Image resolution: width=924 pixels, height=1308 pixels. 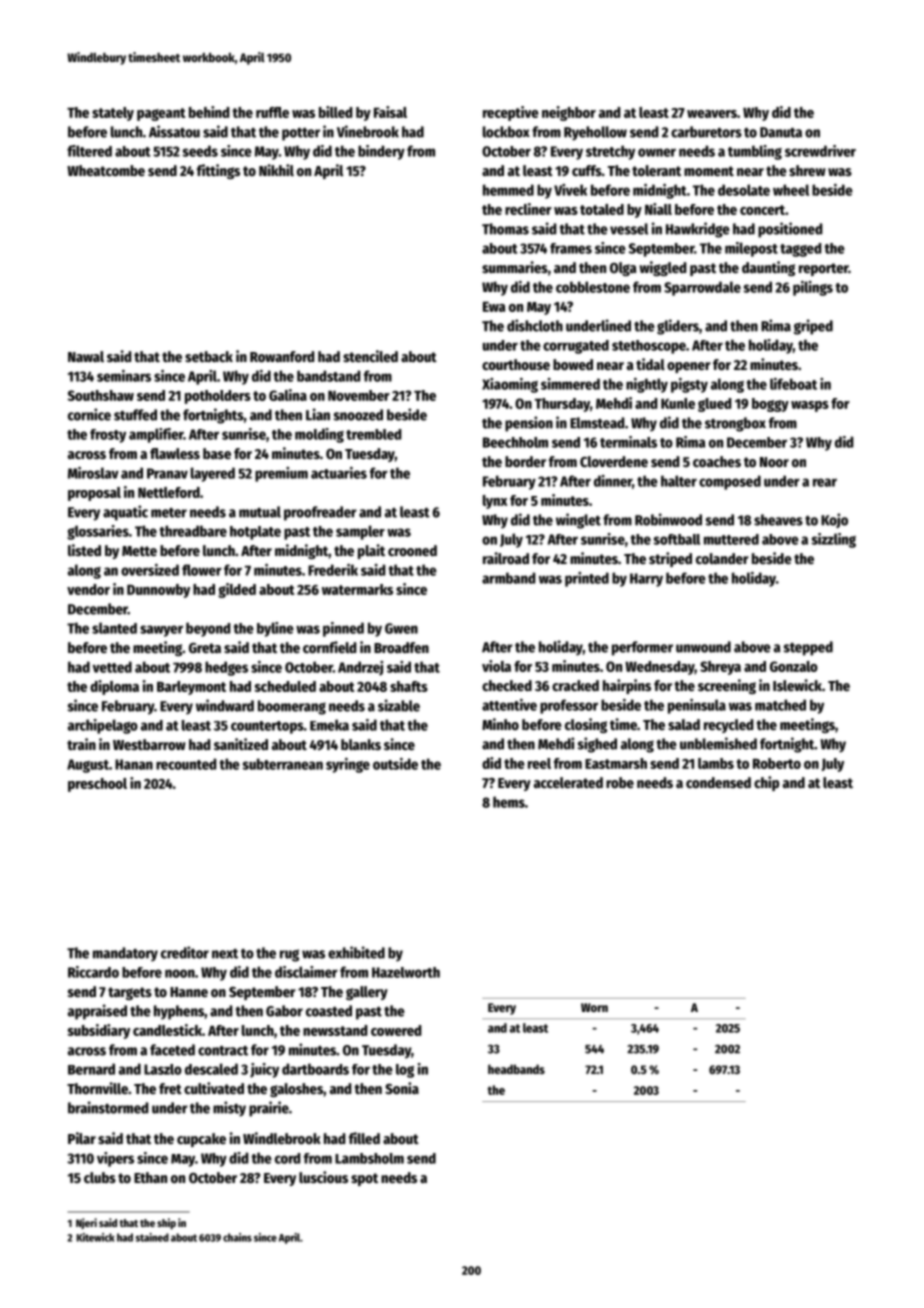 What do you see at coordinates (668, 519) in the screenshot?
I see `Robinwood` at bounding box center [668, 519].
